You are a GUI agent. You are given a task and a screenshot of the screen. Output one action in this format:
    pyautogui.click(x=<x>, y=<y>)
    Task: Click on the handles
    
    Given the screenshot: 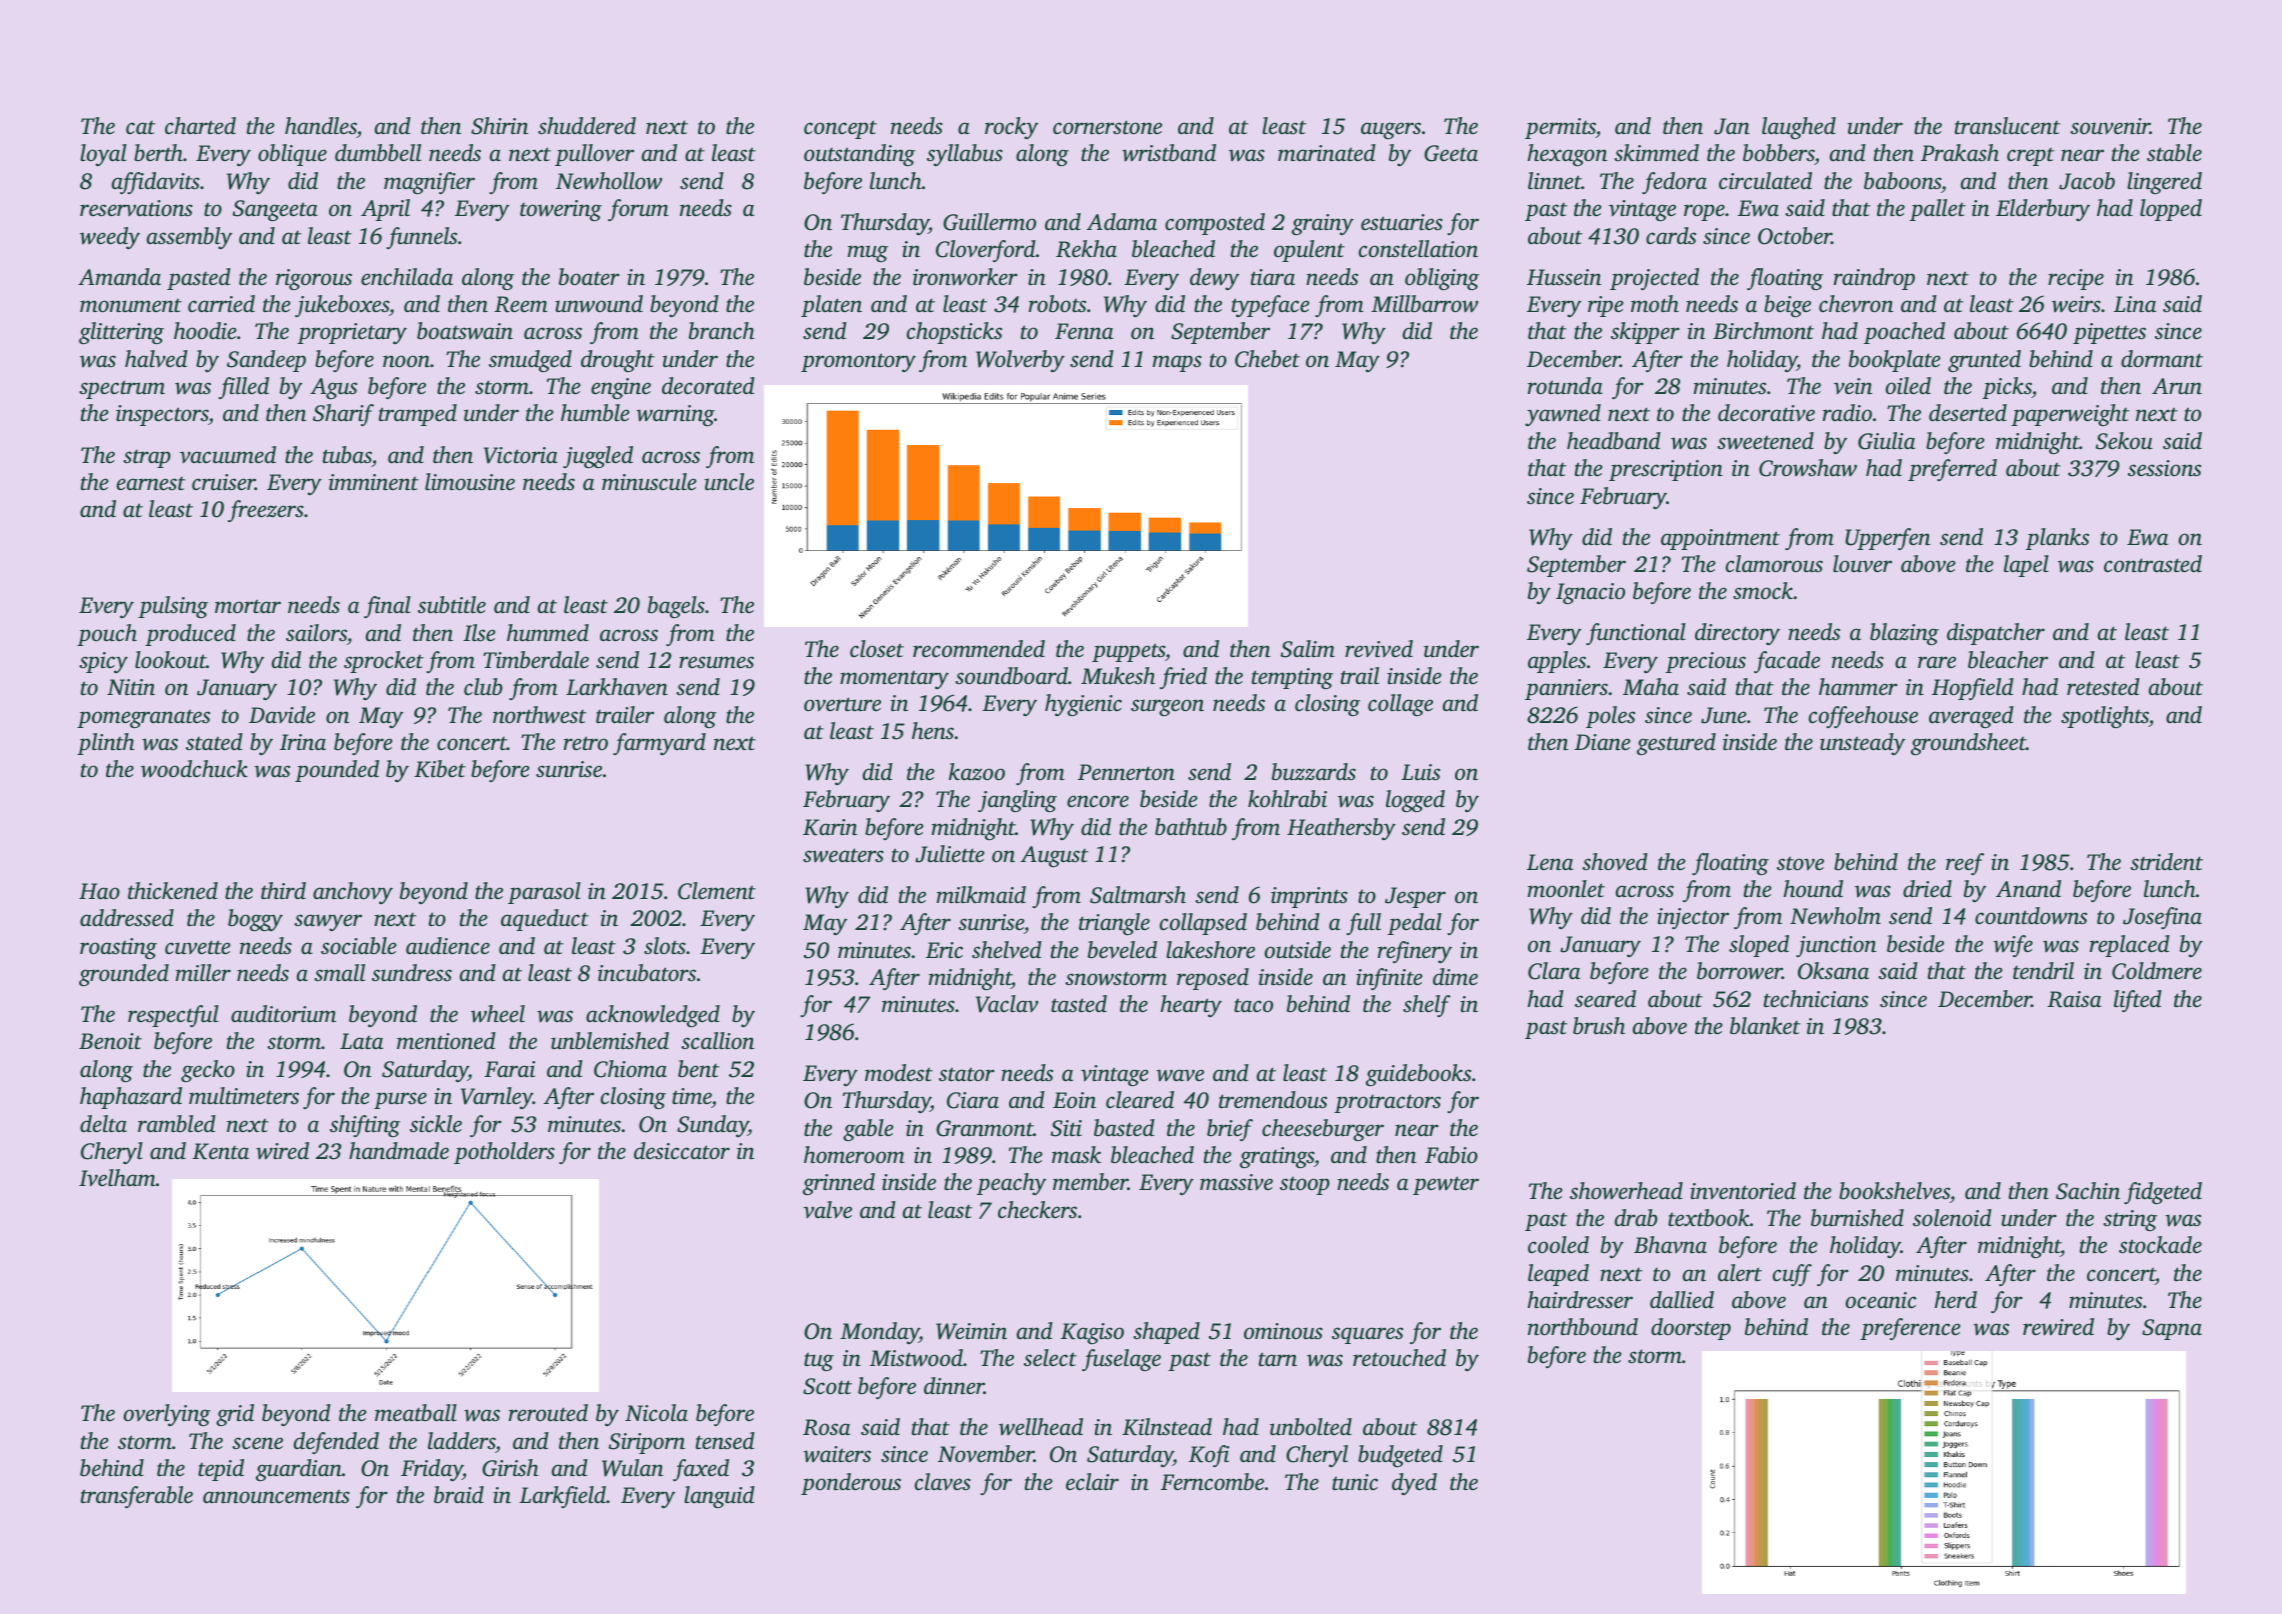 What is the action you would take?
    pyautogui.click(x=321, y=126)
